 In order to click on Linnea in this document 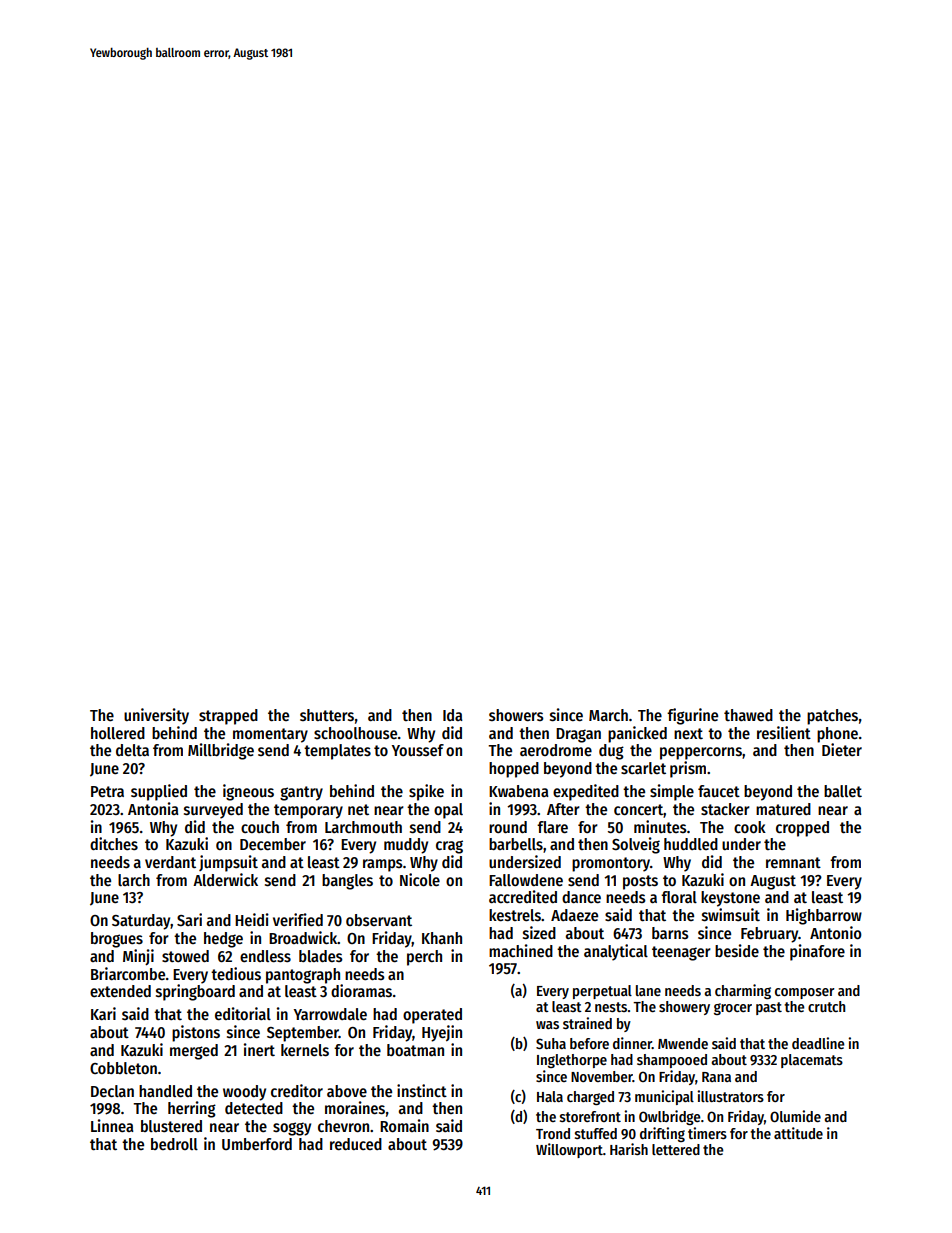, I will do `click(112, 1125)`.
